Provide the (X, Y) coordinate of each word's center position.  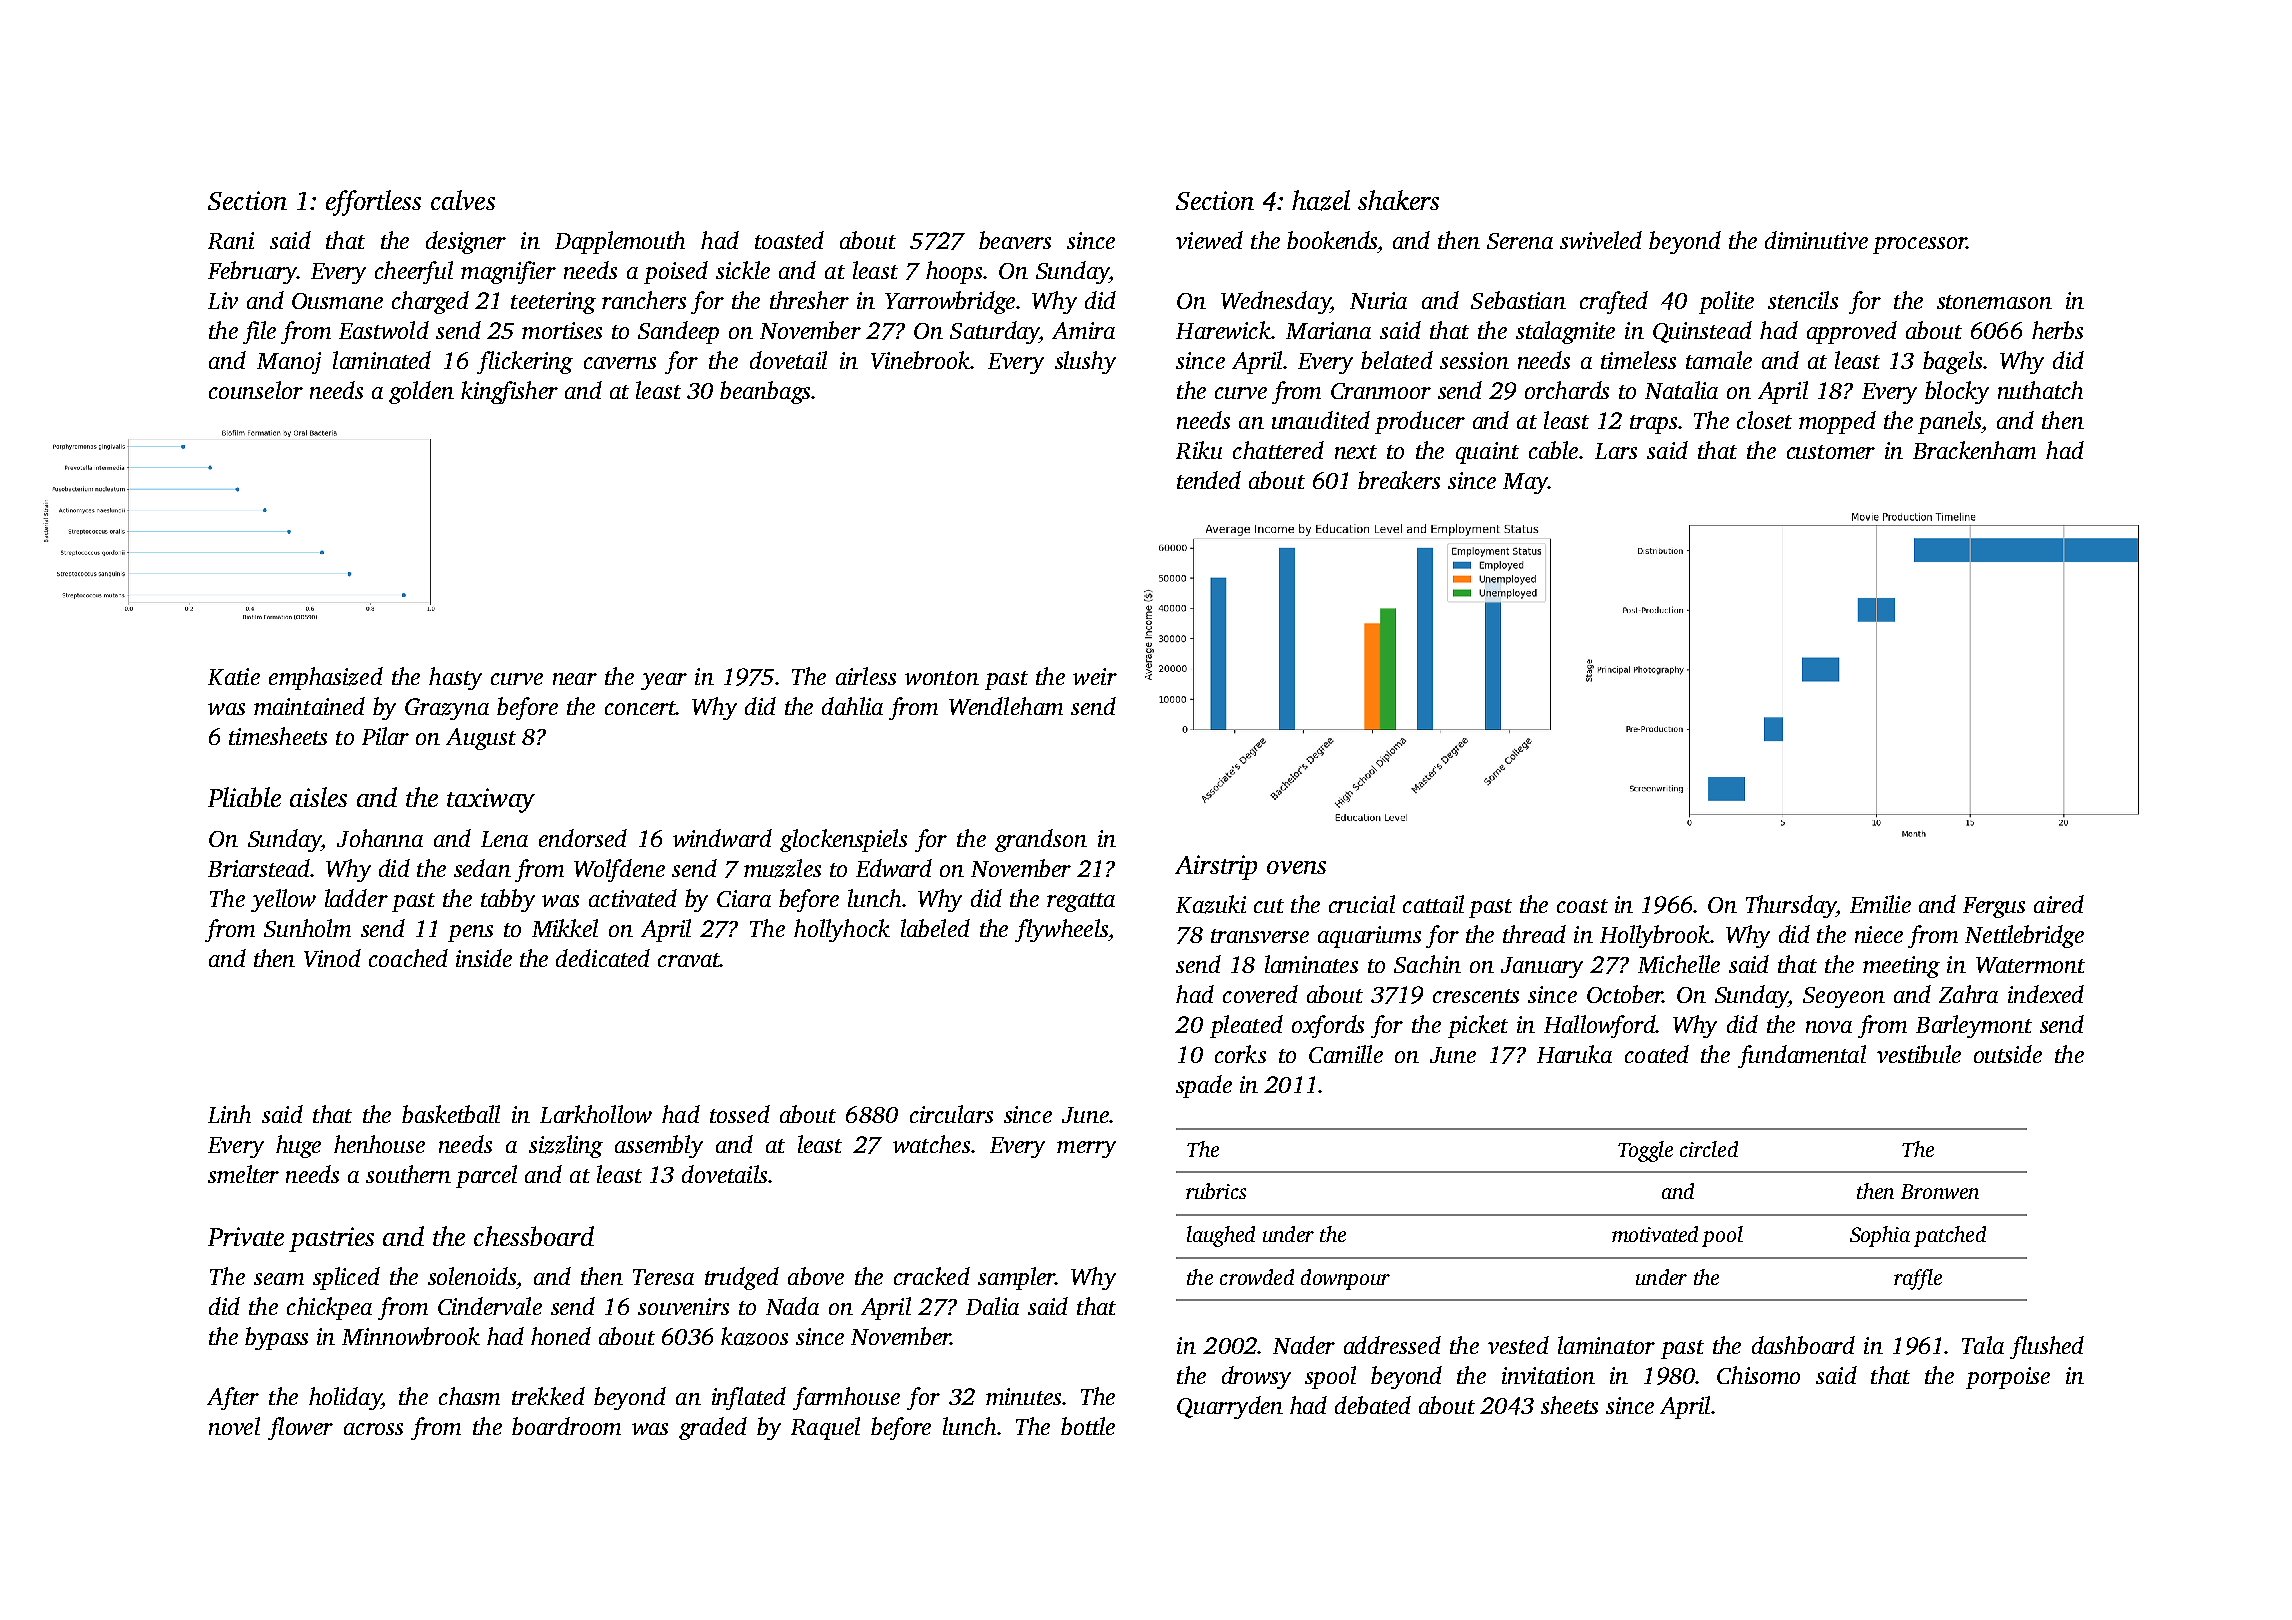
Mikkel (565, 928)
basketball (451, 1114)
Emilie (1880, 904)
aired (2059, 904)
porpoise (2008, 1378)
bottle (1088, 1426)
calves (463, 200)
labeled (935, 928)
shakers (1398, 200)
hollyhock (842, 930)
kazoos (754, 1336)
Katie (234, 676)
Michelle (1679, 964)
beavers (1015, 240)
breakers (1399, 480)
